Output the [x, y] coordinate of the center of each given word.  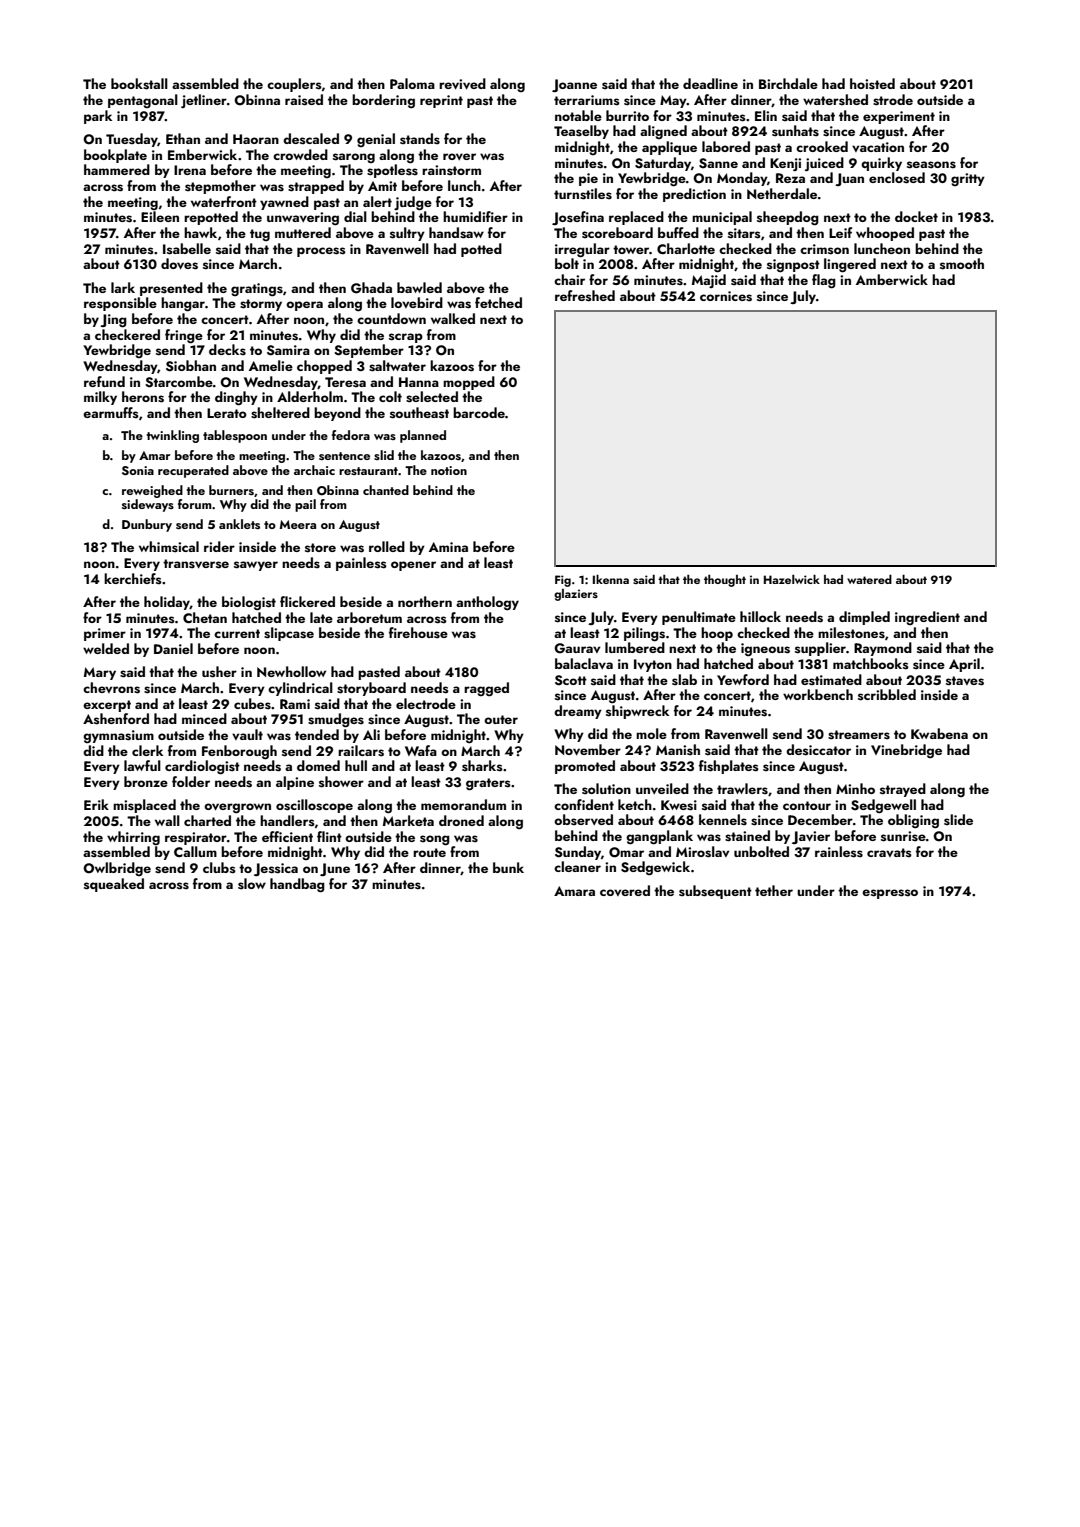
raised [304, 100]
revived [462, 84]
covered [625, 890]
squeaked [114, 885]
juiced [824, 164]
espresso [890, 894]
